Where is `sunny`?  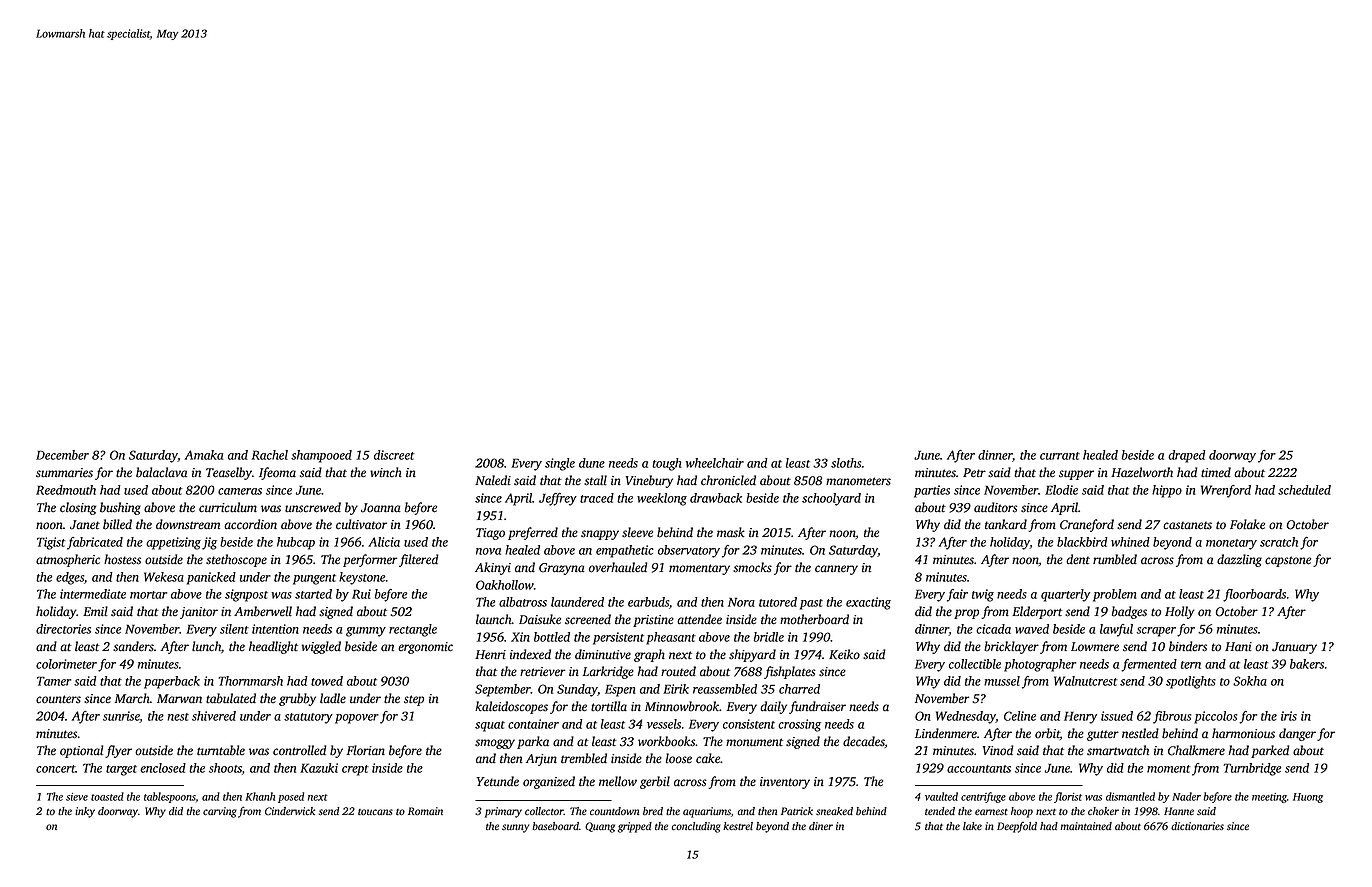 sunny is located at coordinates (515, 828).
